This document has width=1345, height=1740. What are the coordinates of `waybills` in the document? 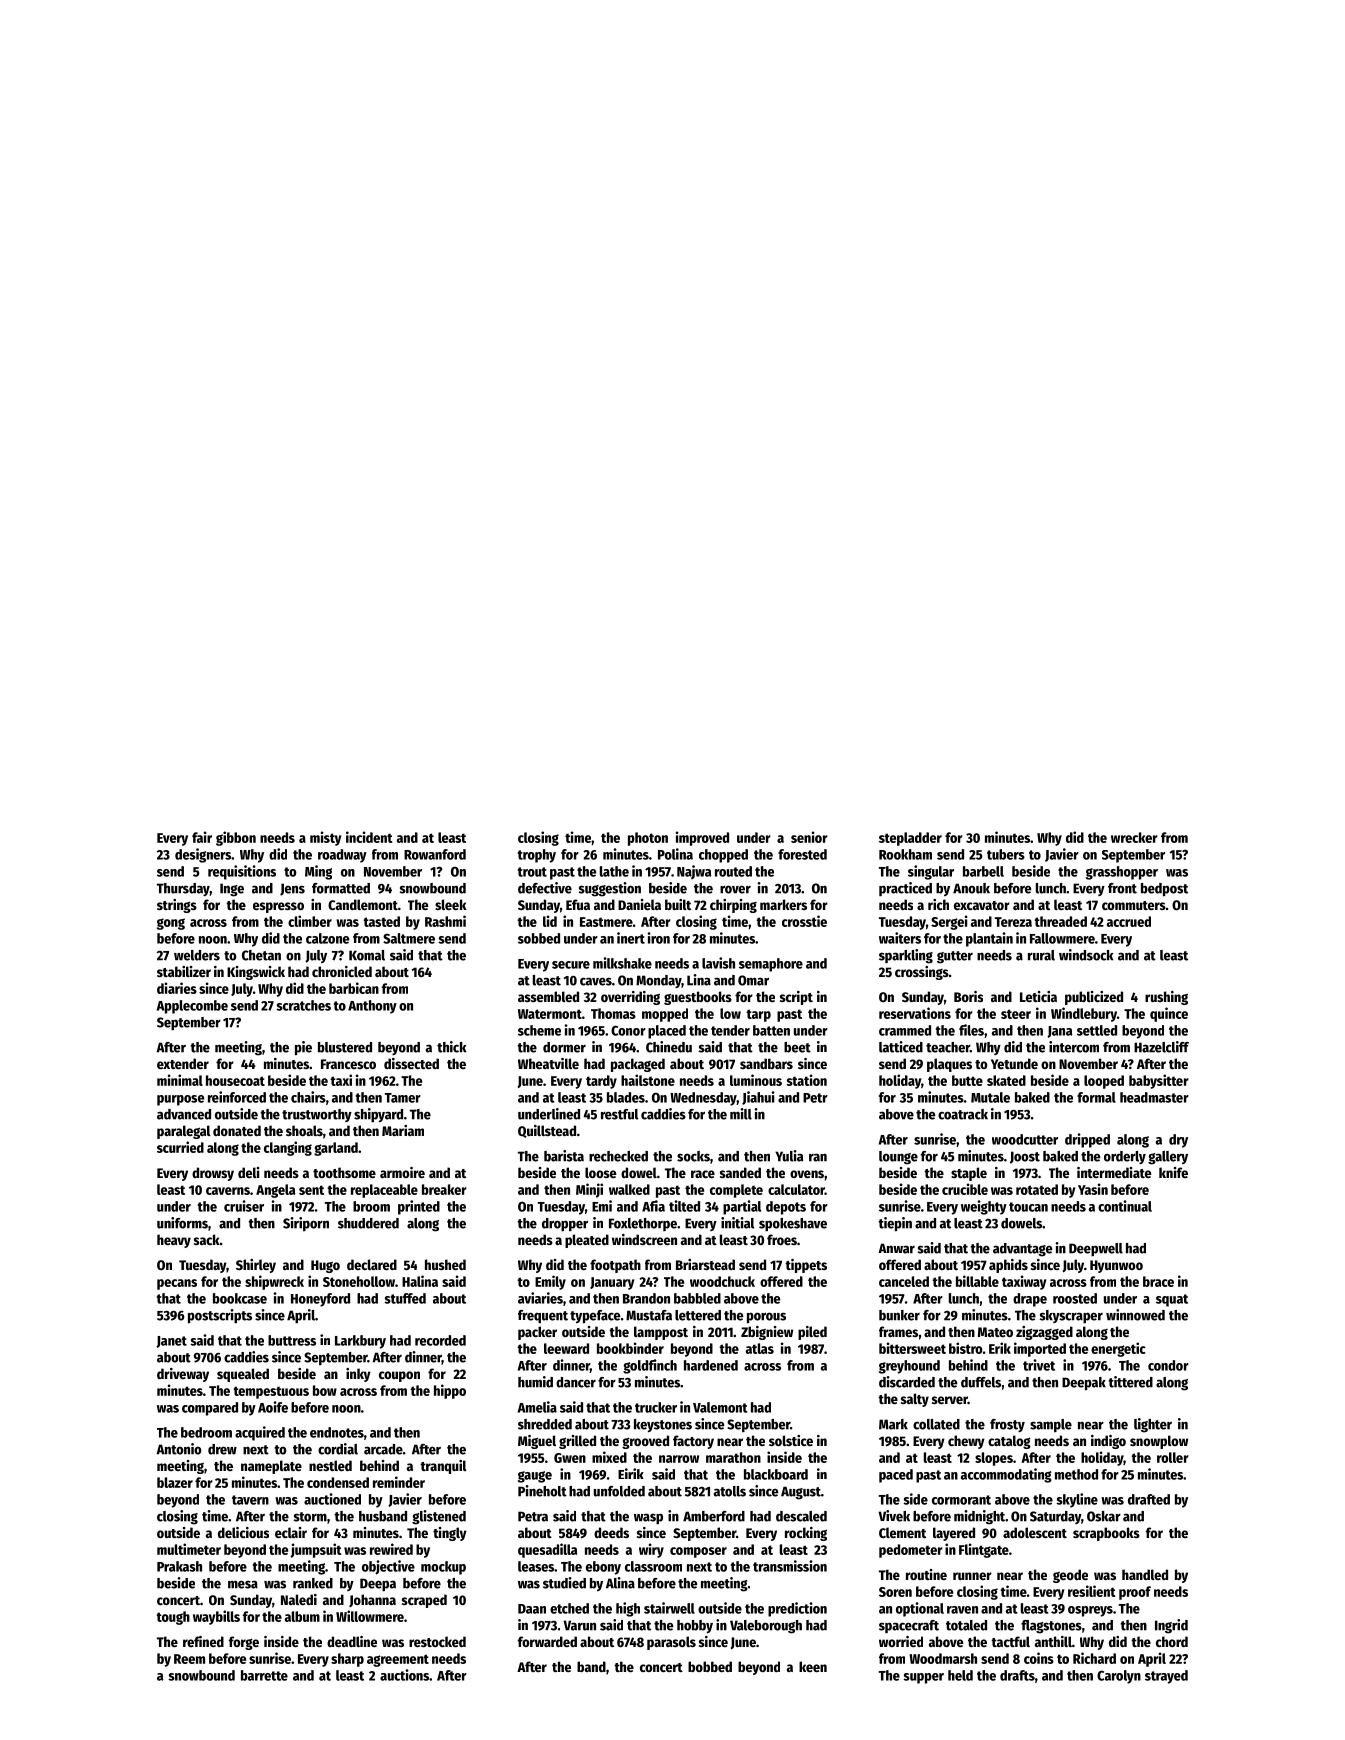 It's located at (216, 1617).
